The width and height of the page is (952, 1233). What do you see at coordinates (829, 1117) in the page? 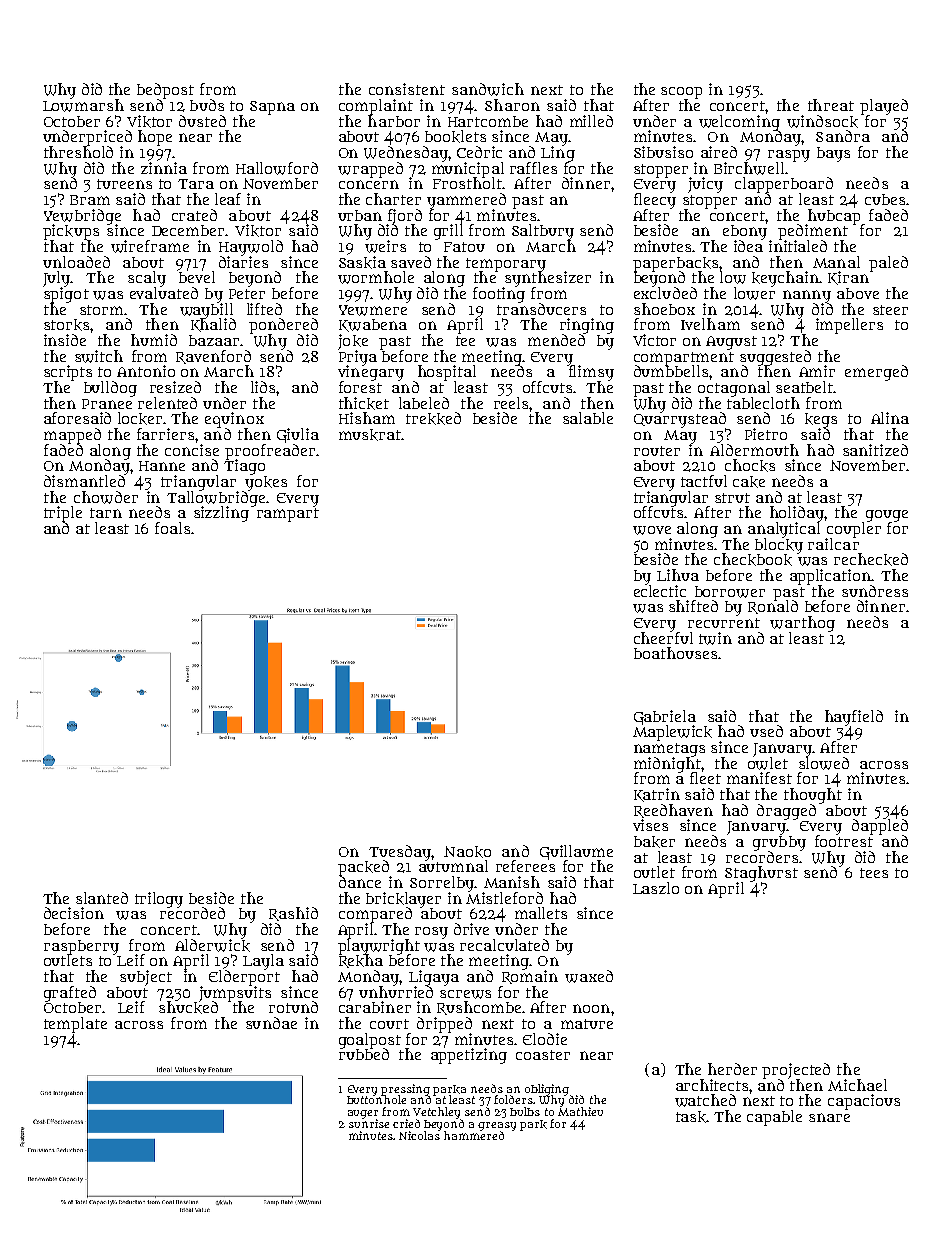
I see `snare` at bounding box center [829, 1117].
